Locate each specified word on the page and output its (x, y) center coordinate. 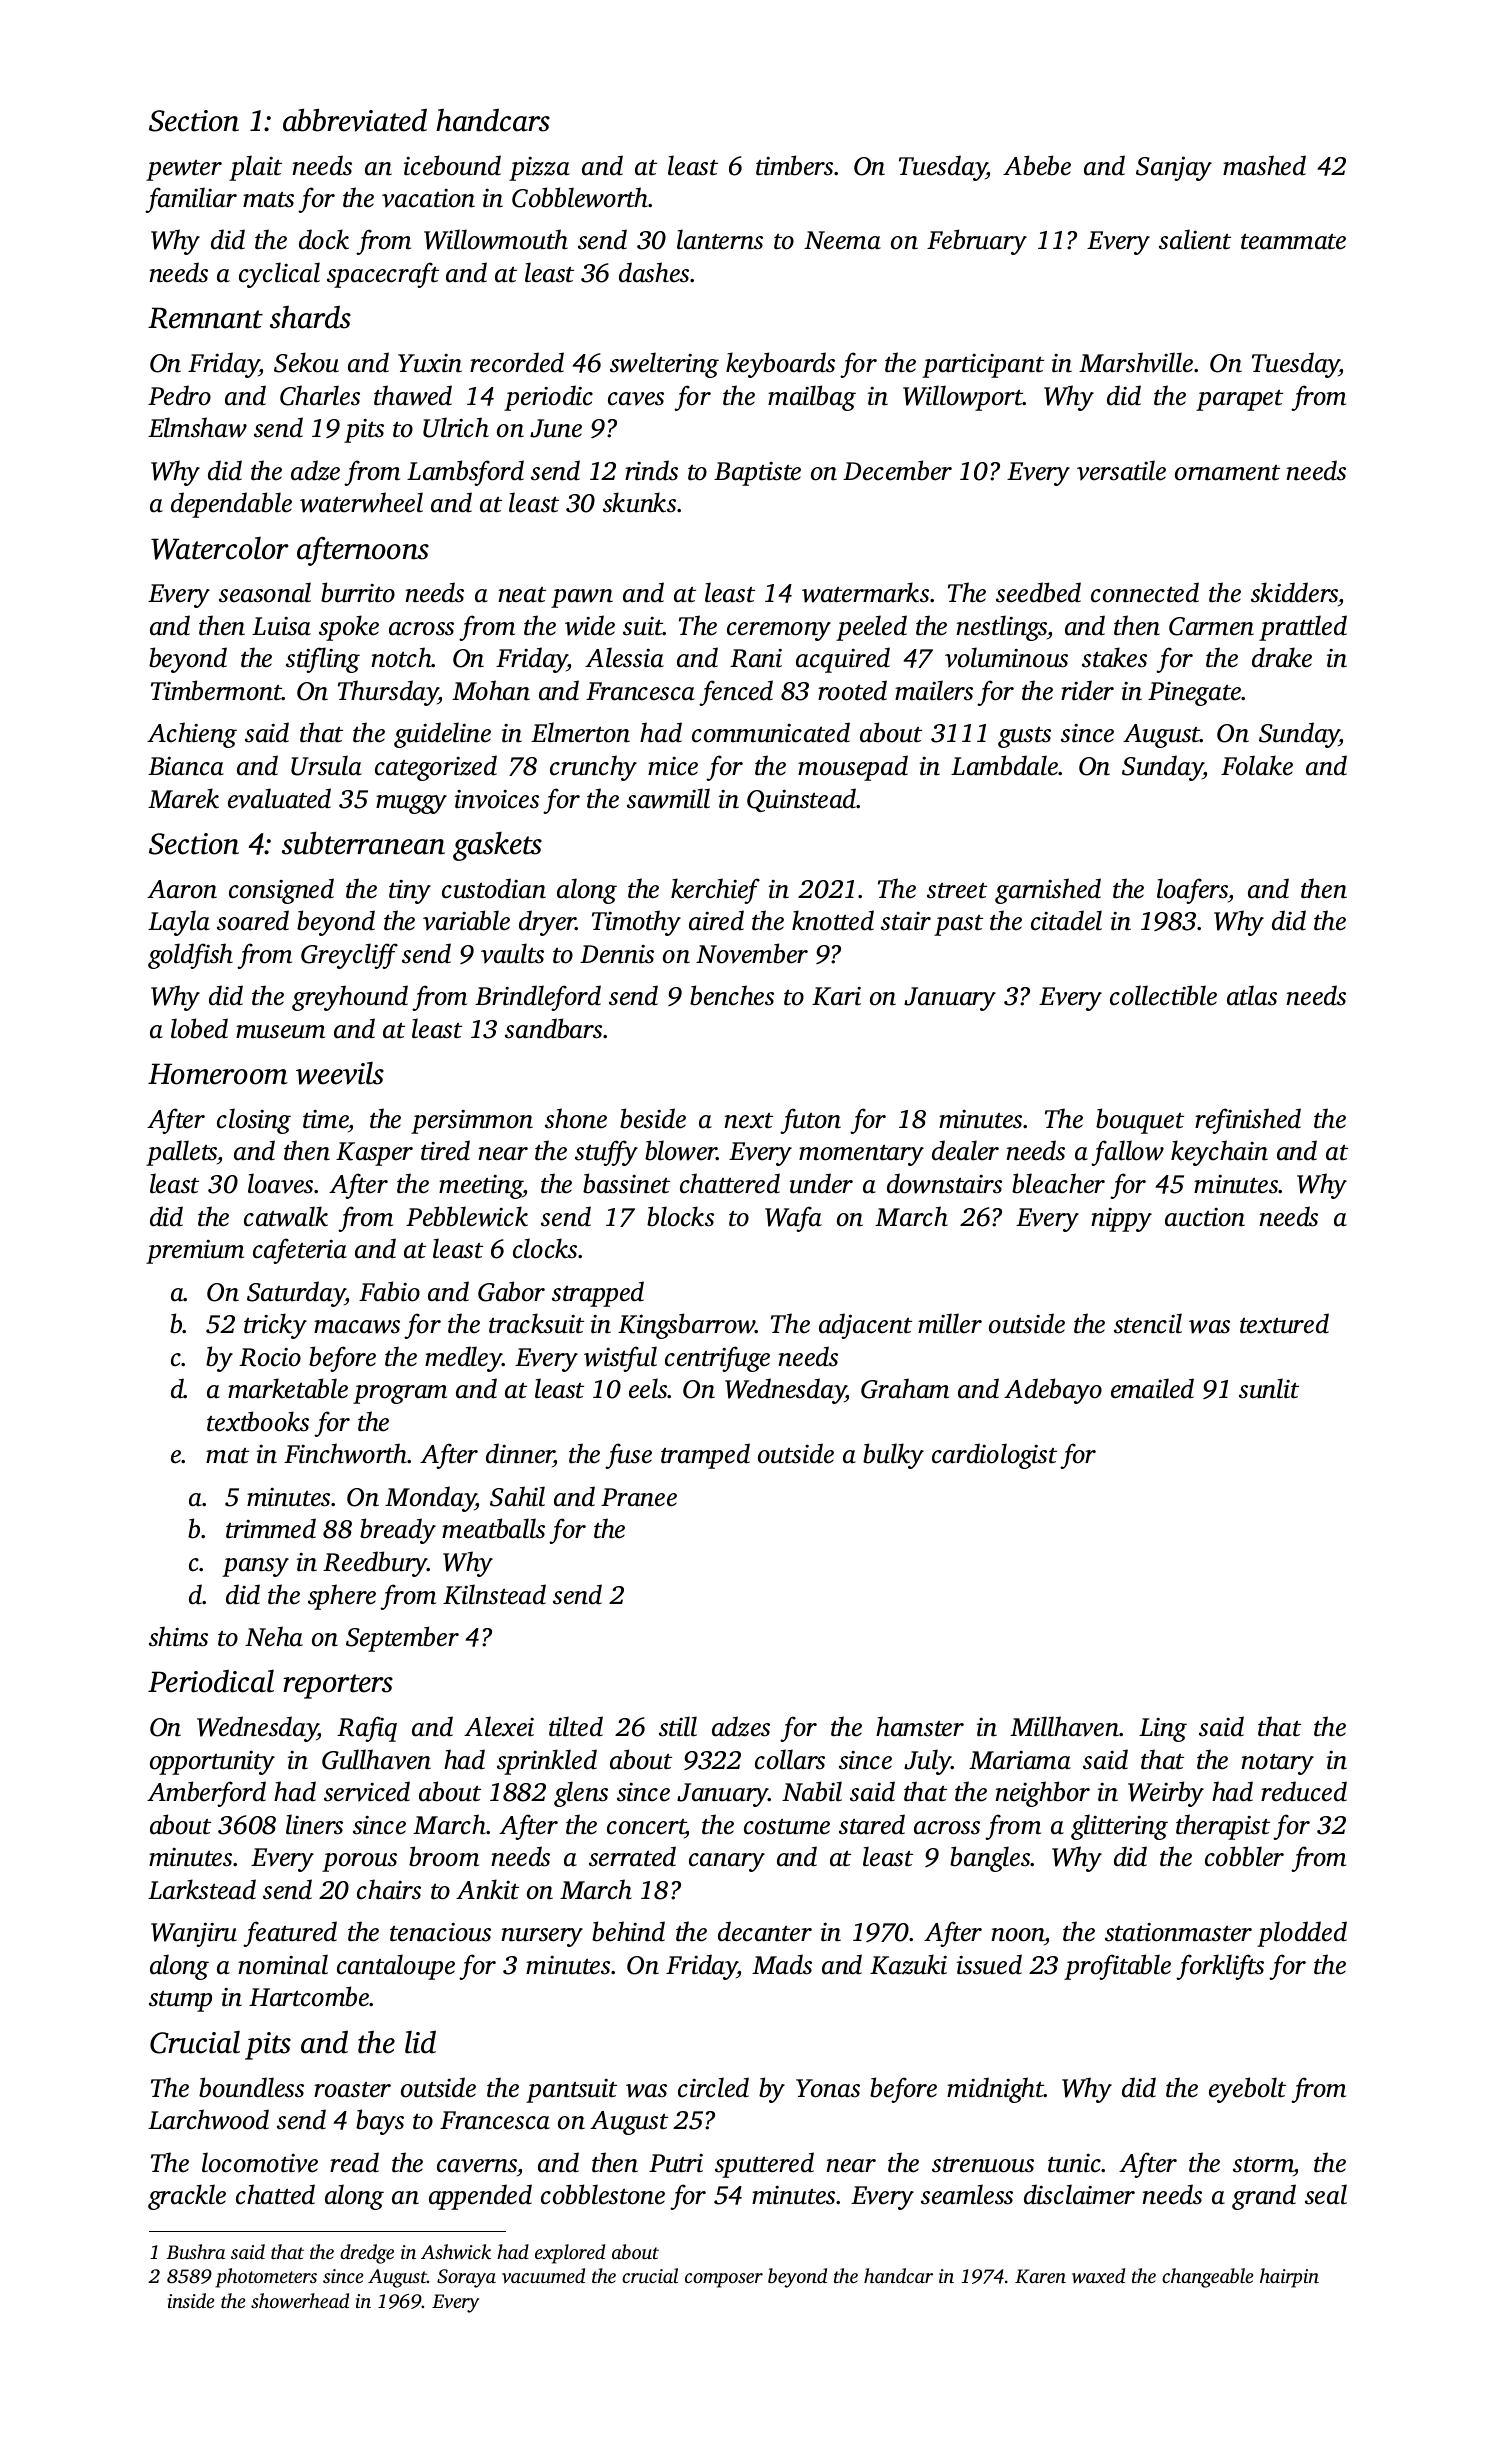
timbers (794, 165)
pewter (184, 170)
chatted (275, 2194)
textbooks (258, 1421)
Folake (1257, 765)
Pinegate (1194, 694)
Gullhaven (376, 1759)
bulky (893, 1456)
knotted (833, 920)
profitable (1117, 1967)
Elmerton (580, 732)
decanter (765, 1931)
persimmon (472, 1122)
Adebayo (1053, 1391)
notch (401, 657)
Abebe (1037, 165)
